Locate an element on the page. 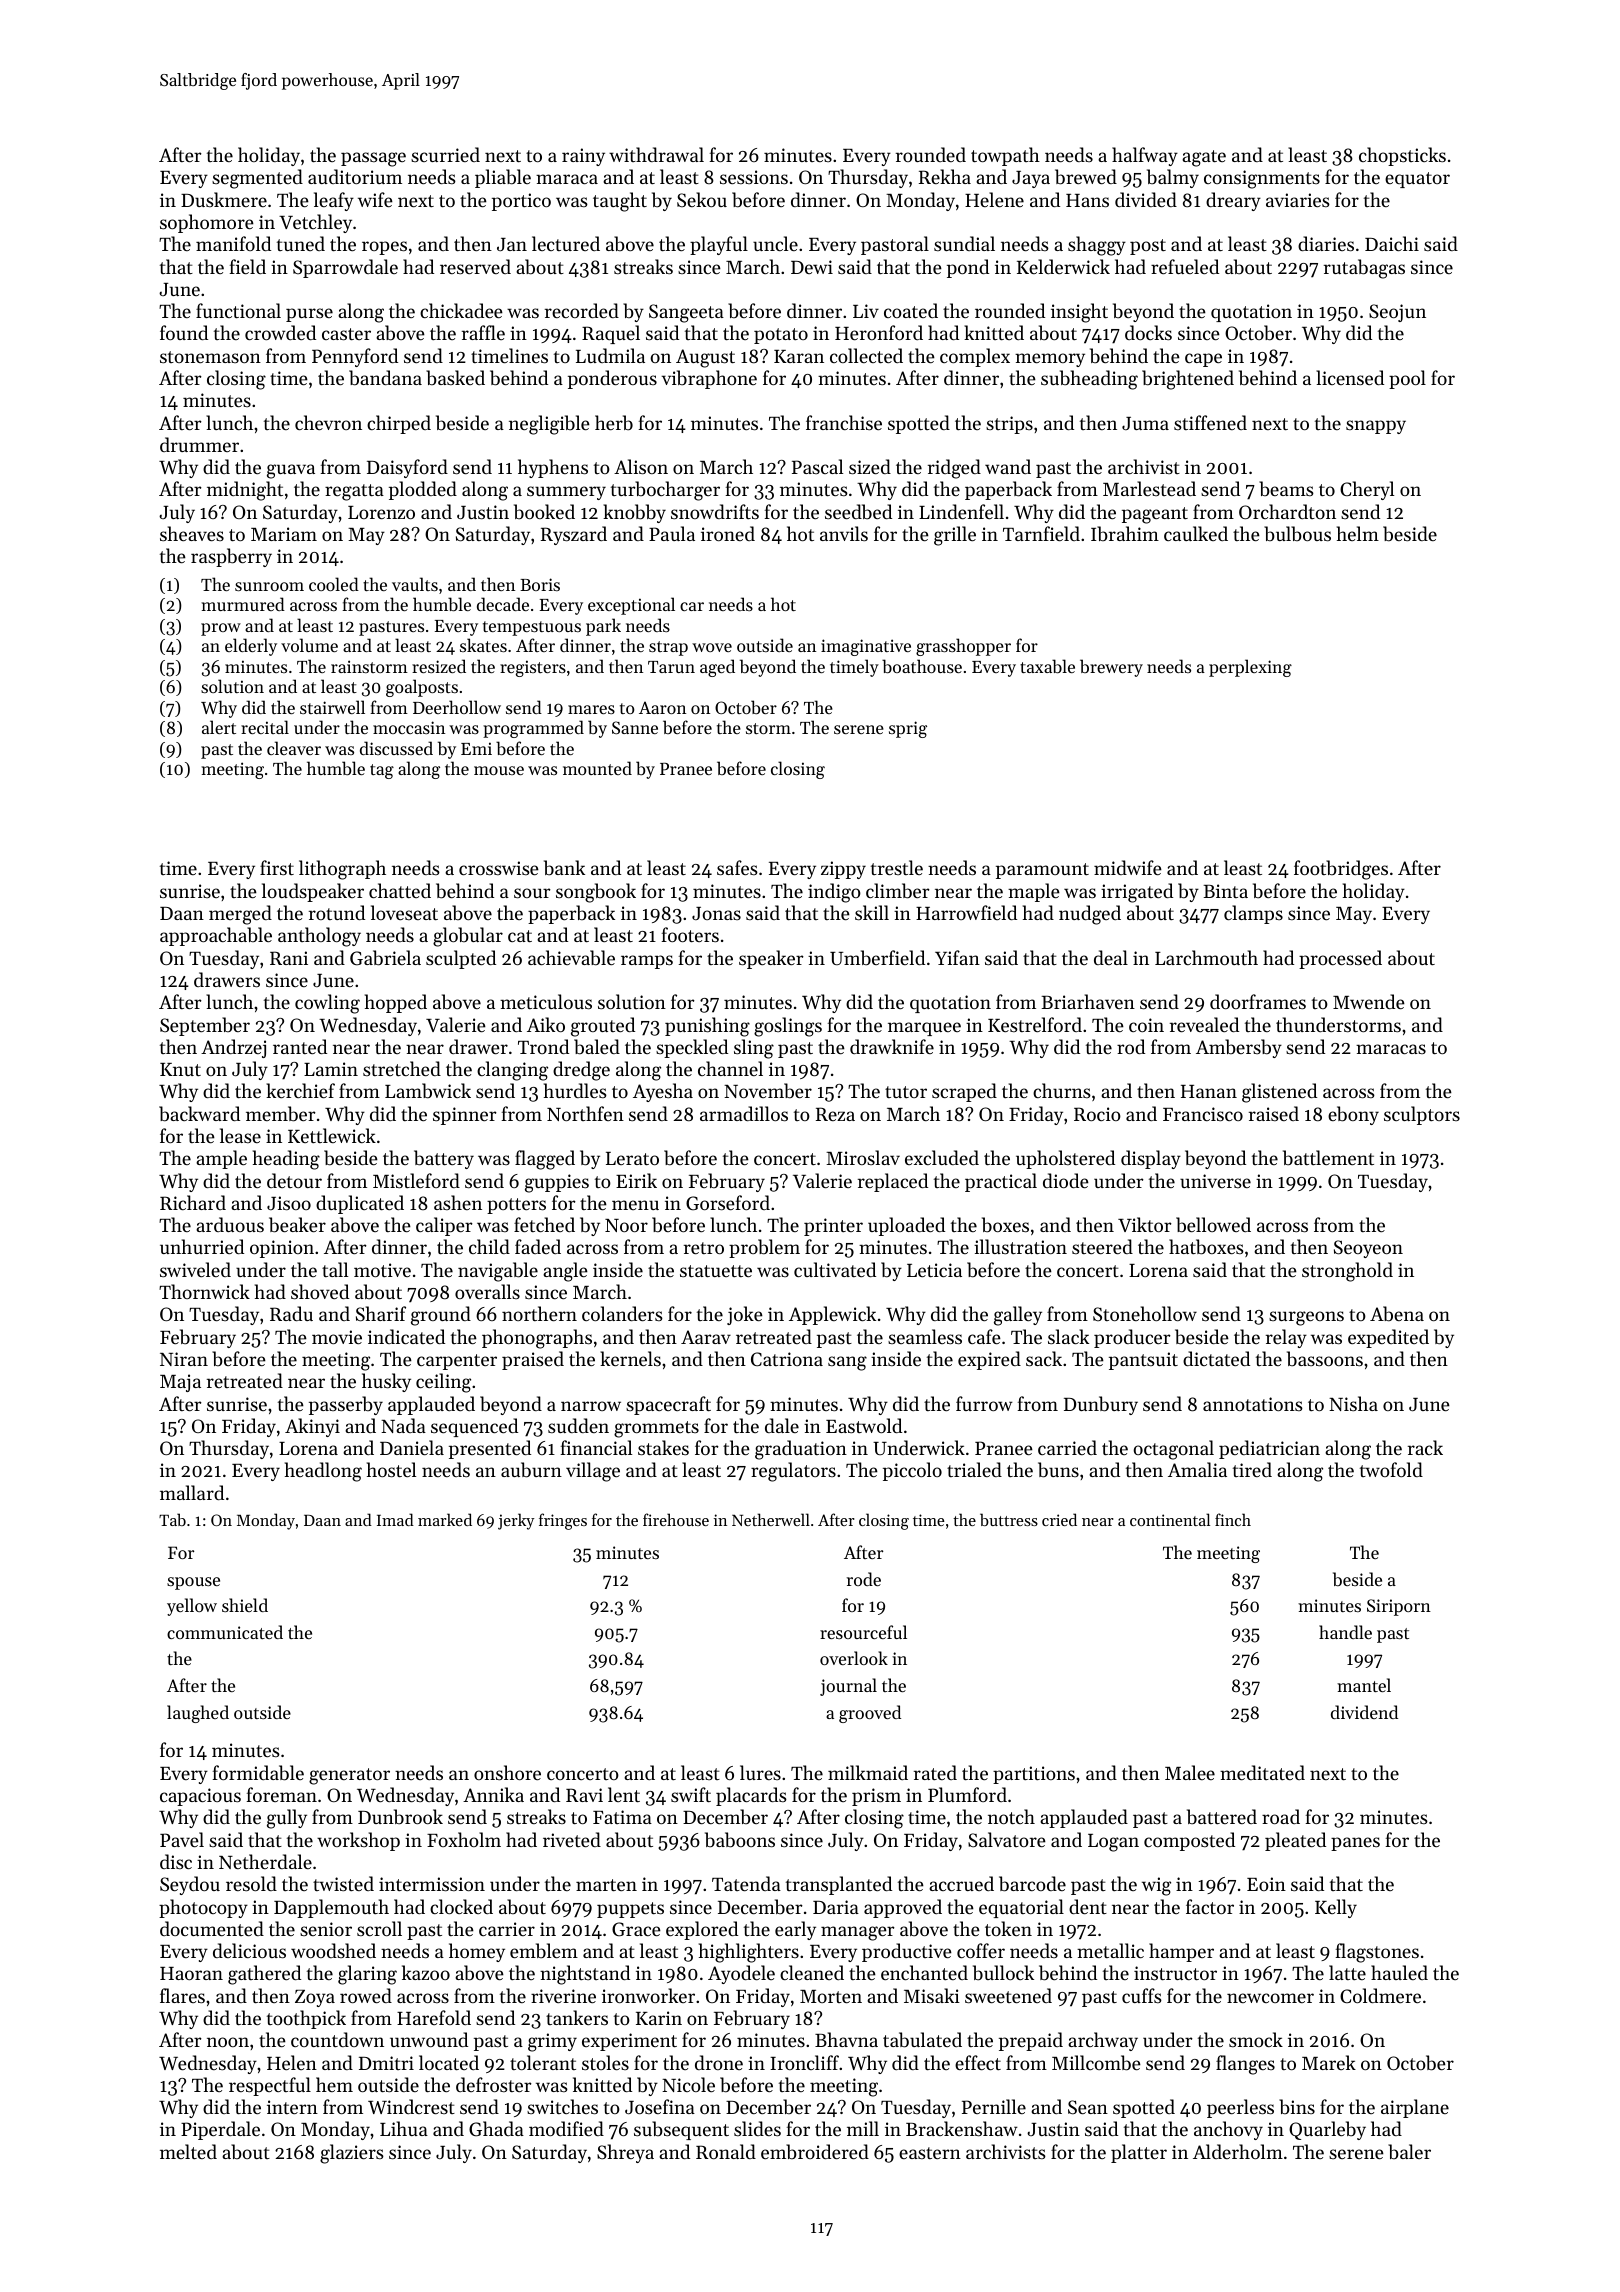 The height and width of the image is (2292, 1620). handle is located at coordinates (1345, 1632).
